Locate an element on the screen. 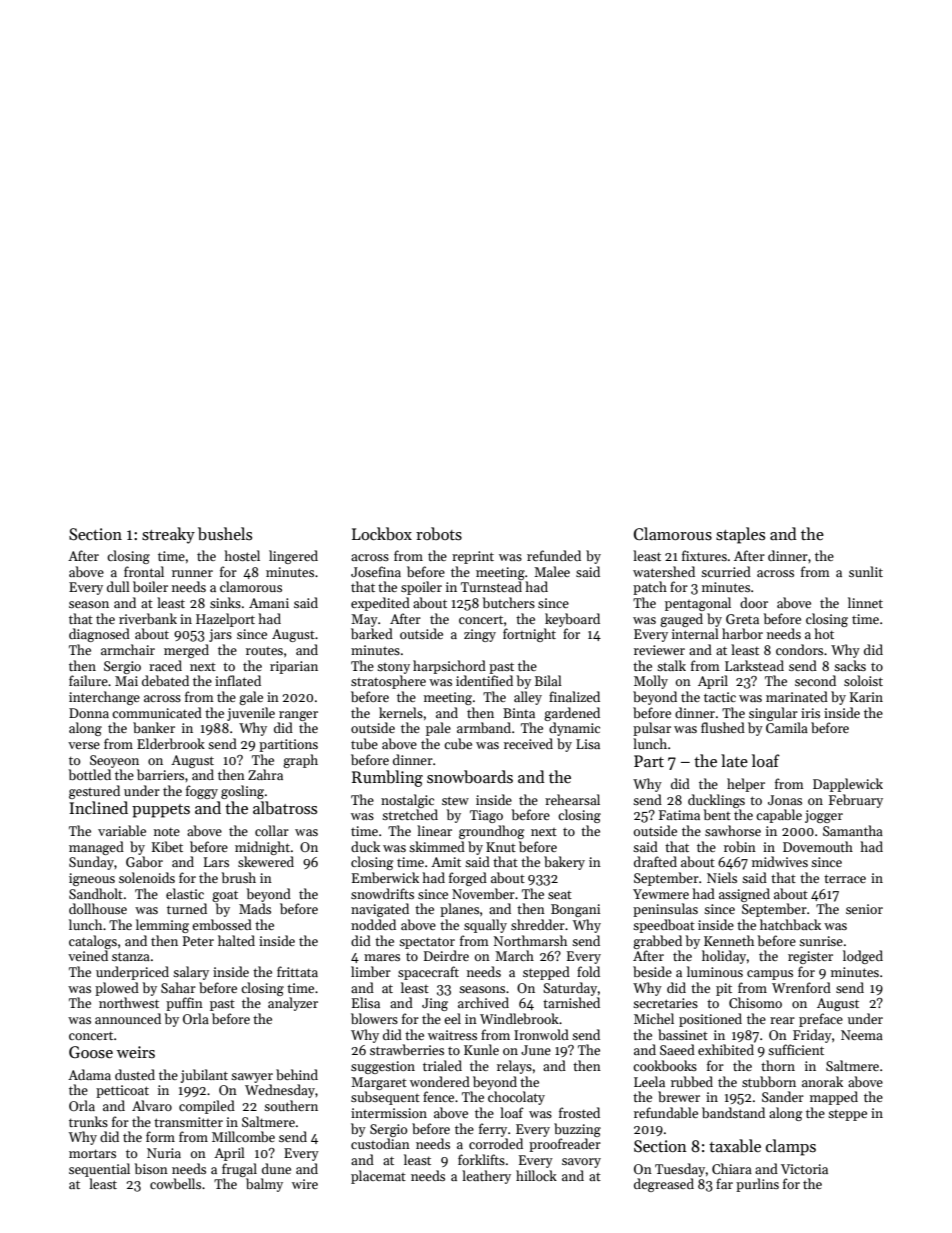 The height and width of the screenshot is (1233, 952). degreased is located at coordinates (664, 1185).
